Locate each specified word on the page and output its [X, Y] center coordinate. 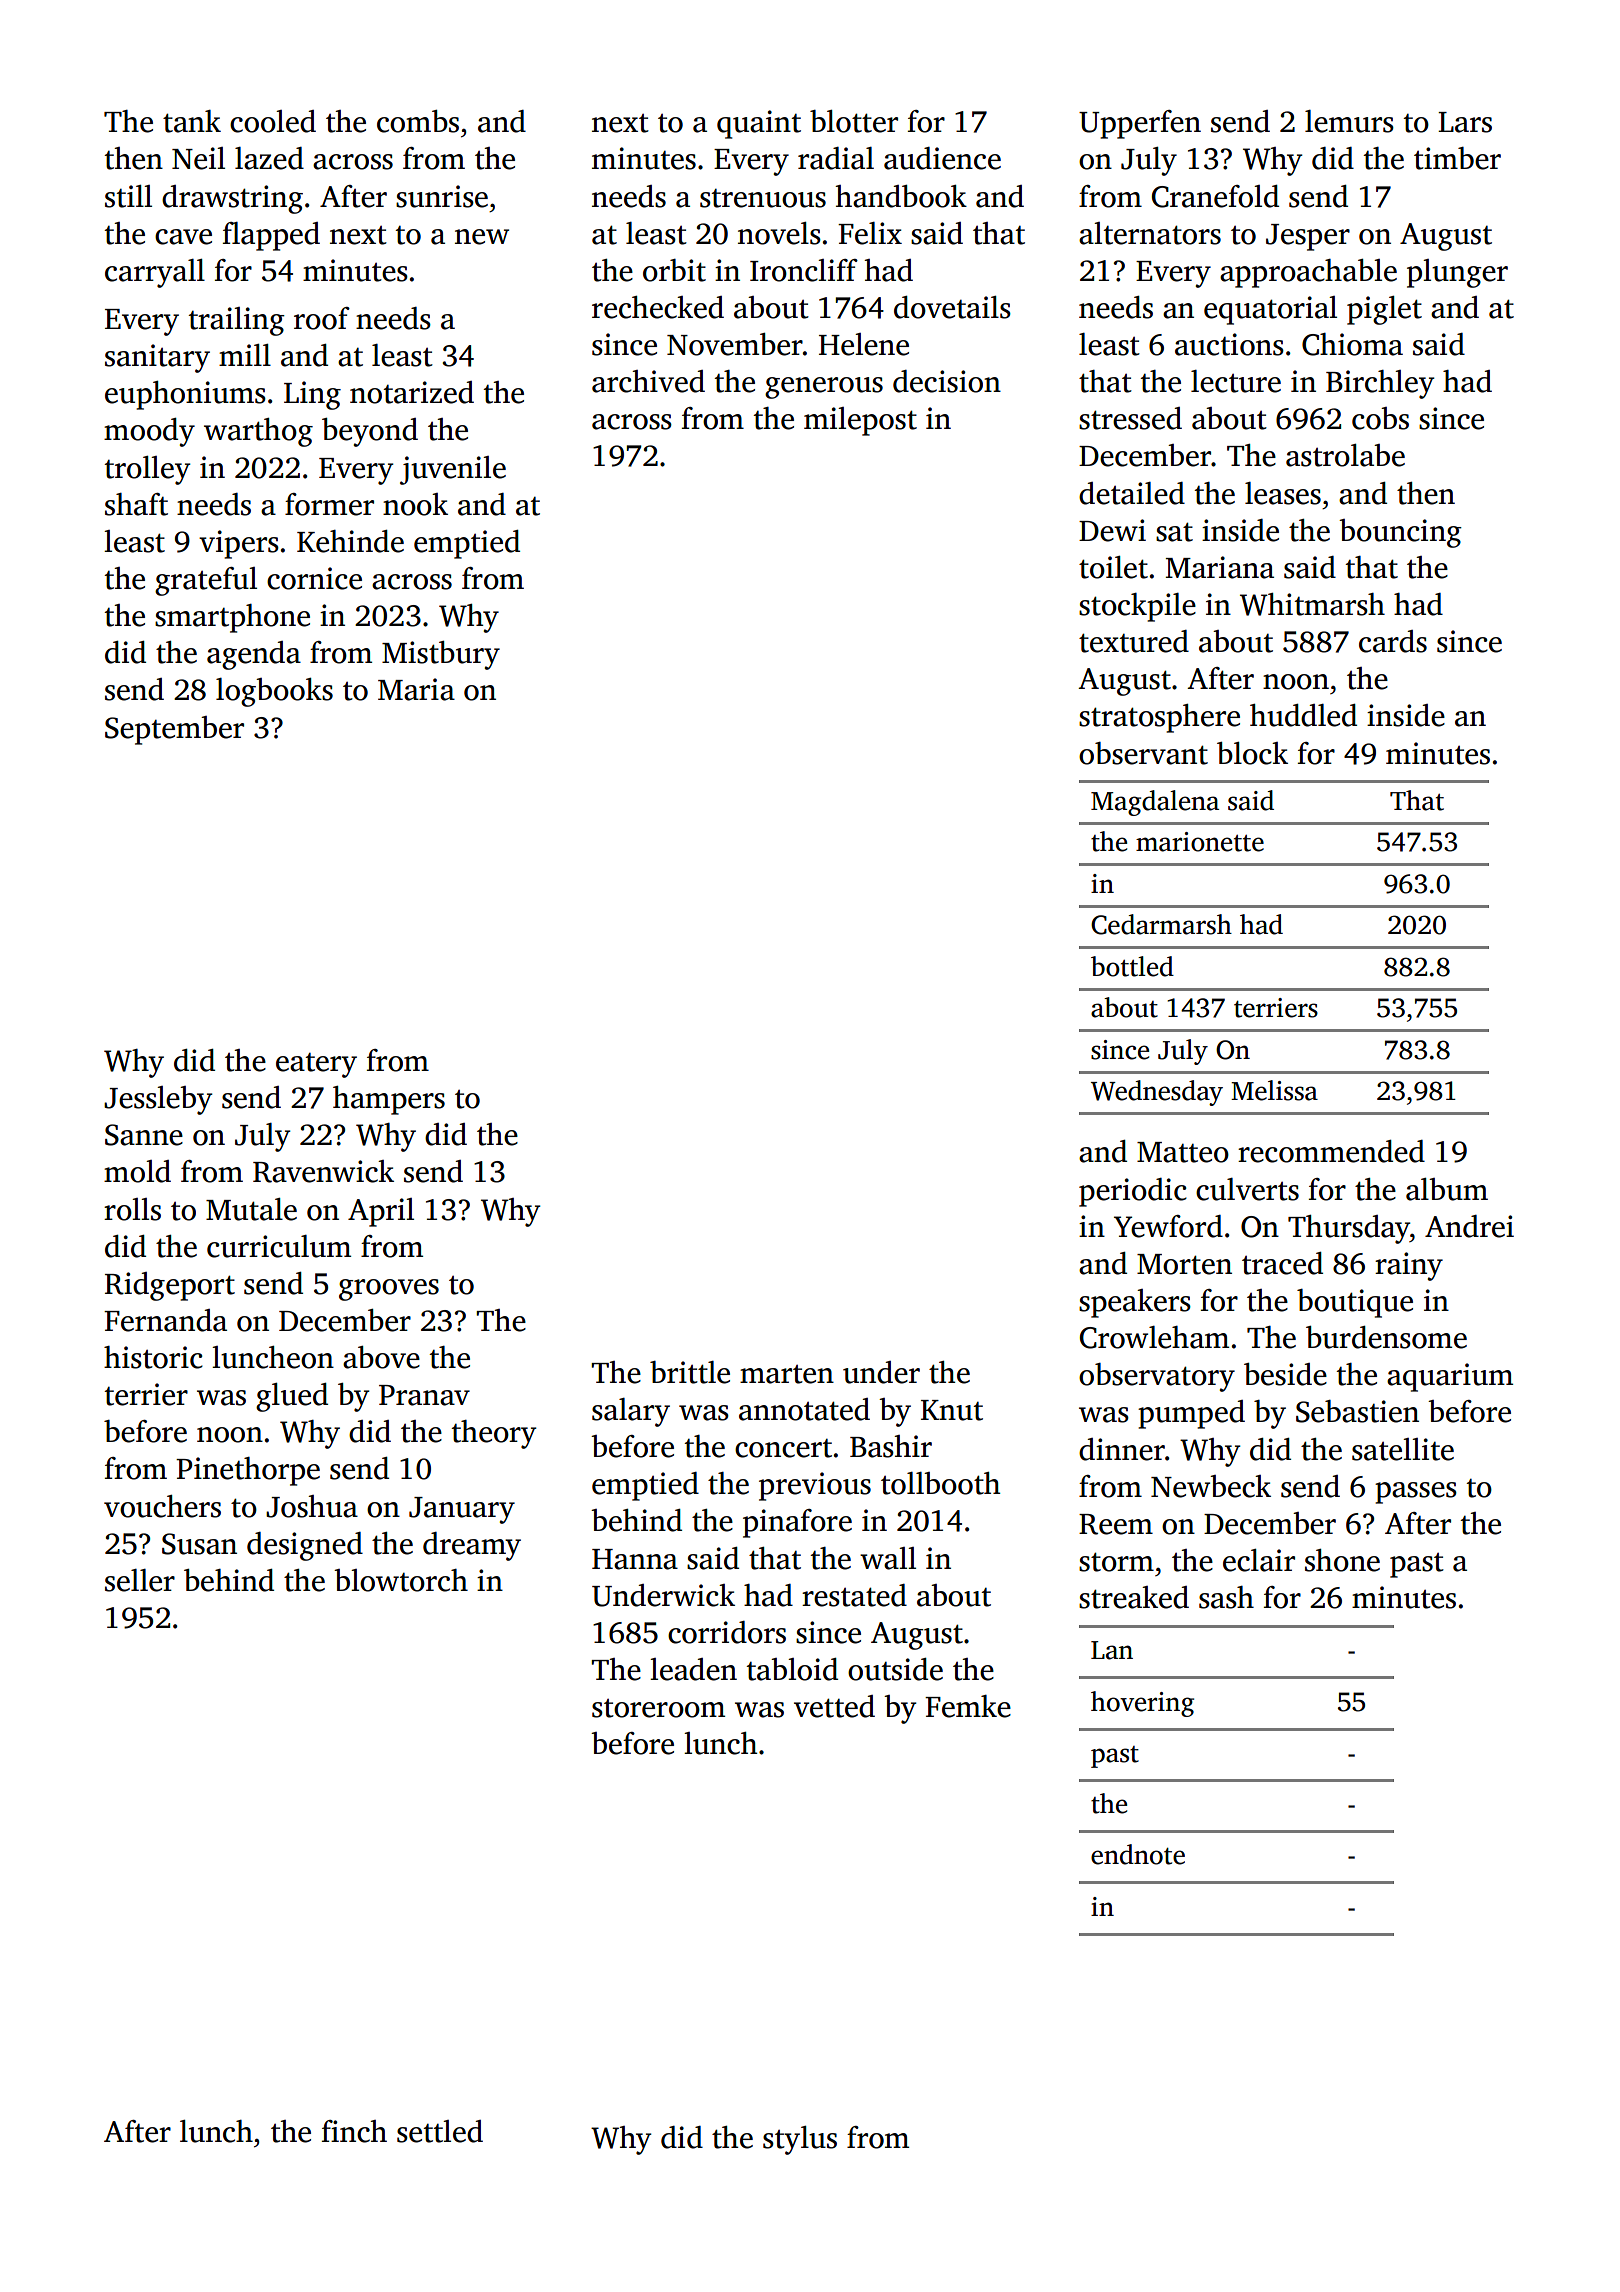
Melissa [1274, 1090]
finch [354, 2131]
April [381, 1212]
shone [1342, 1560]
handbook [901, 196]
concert [783, 1448]
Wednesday [1157, 1093]
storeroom [658, 1708]
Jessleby [158, 1100]
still [128, 196]
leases [1283, 493]
